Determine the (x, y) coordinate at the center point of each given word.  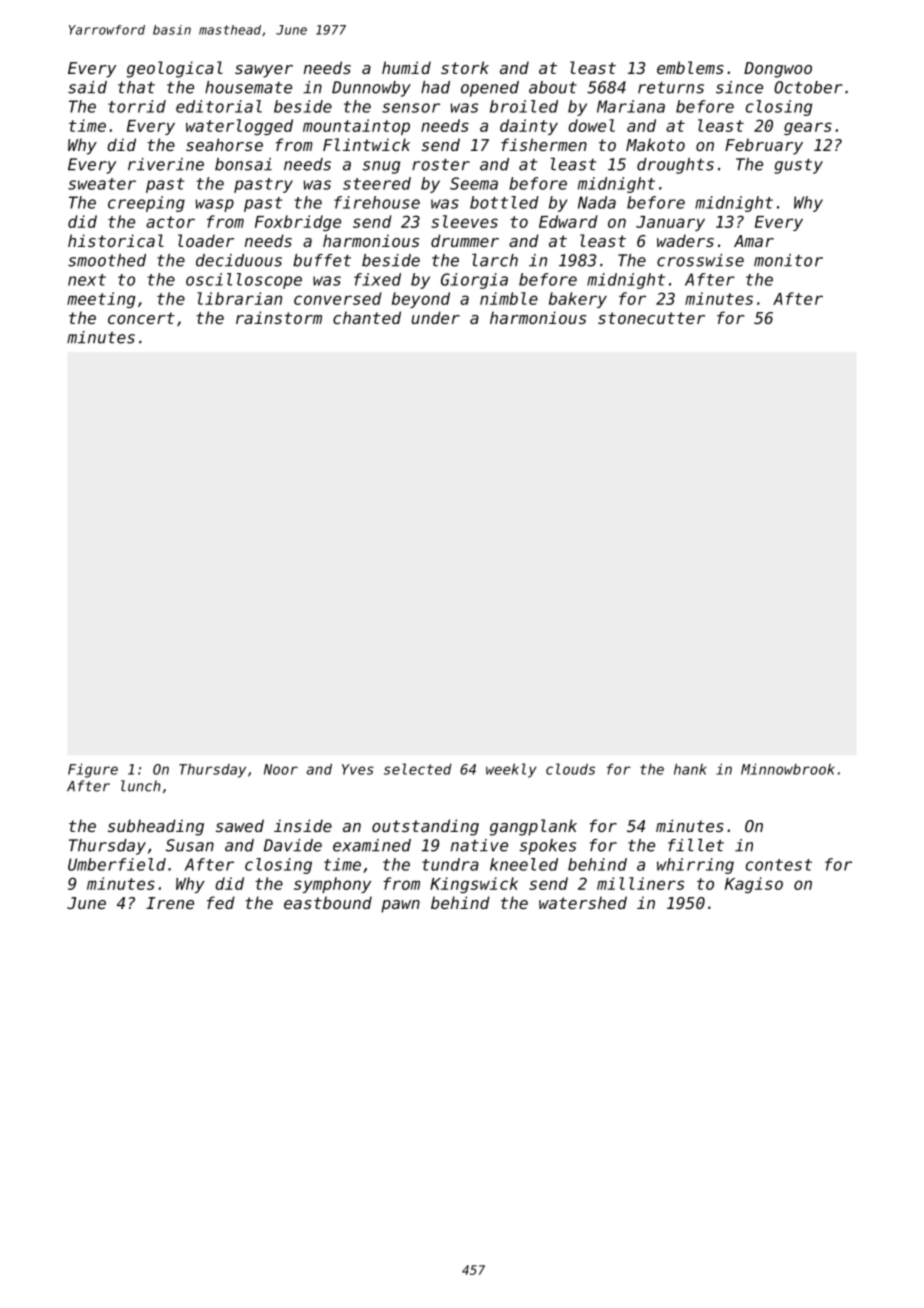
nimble (509, 298)
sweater (102, 184)
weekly (511, 770)
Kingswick (474, 885)
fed (221, 902)
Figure (93, 770)
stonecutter (651, 318)
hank (690, 769)
